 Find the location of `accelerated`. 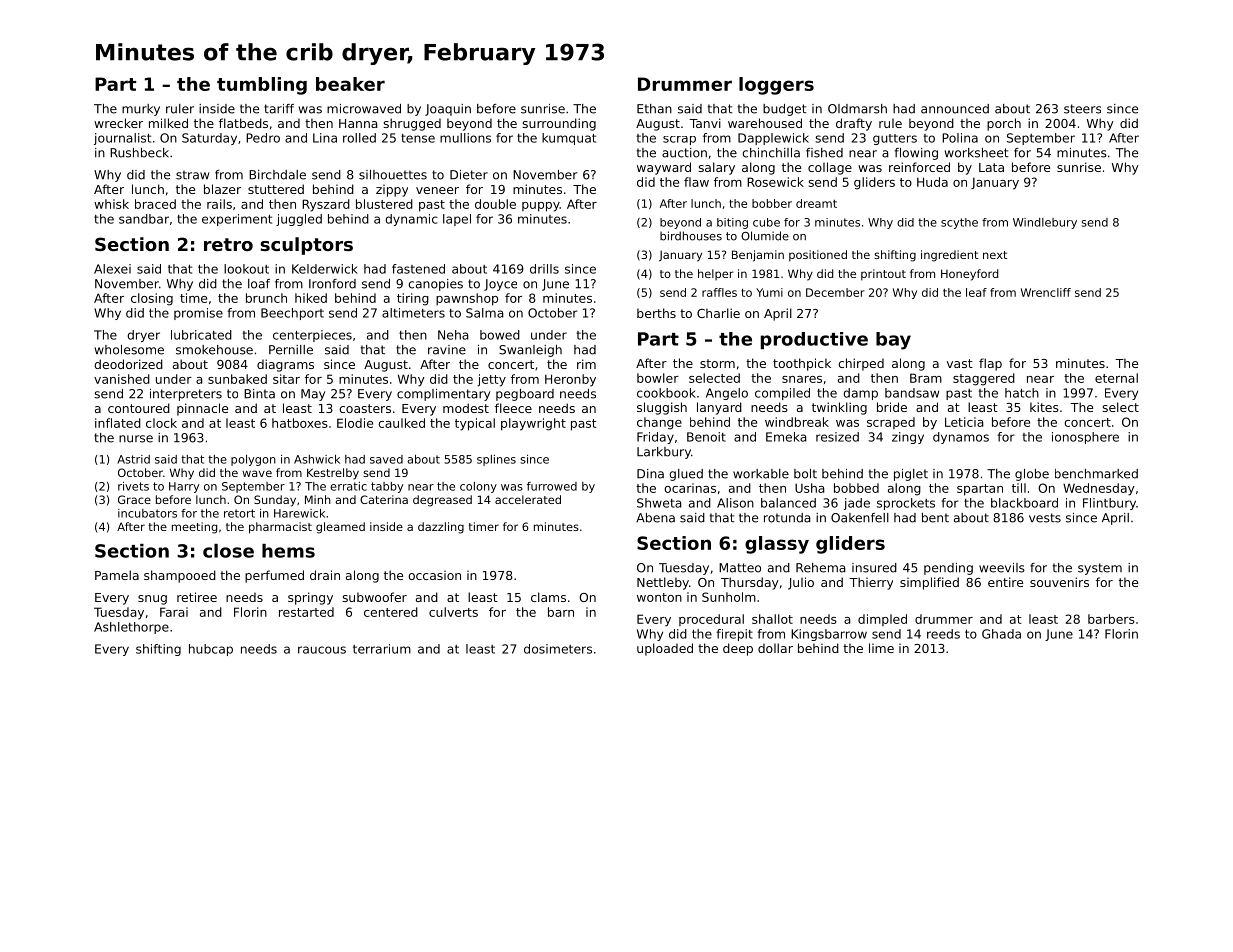

accelerated is located at coordinates (528, 499).
